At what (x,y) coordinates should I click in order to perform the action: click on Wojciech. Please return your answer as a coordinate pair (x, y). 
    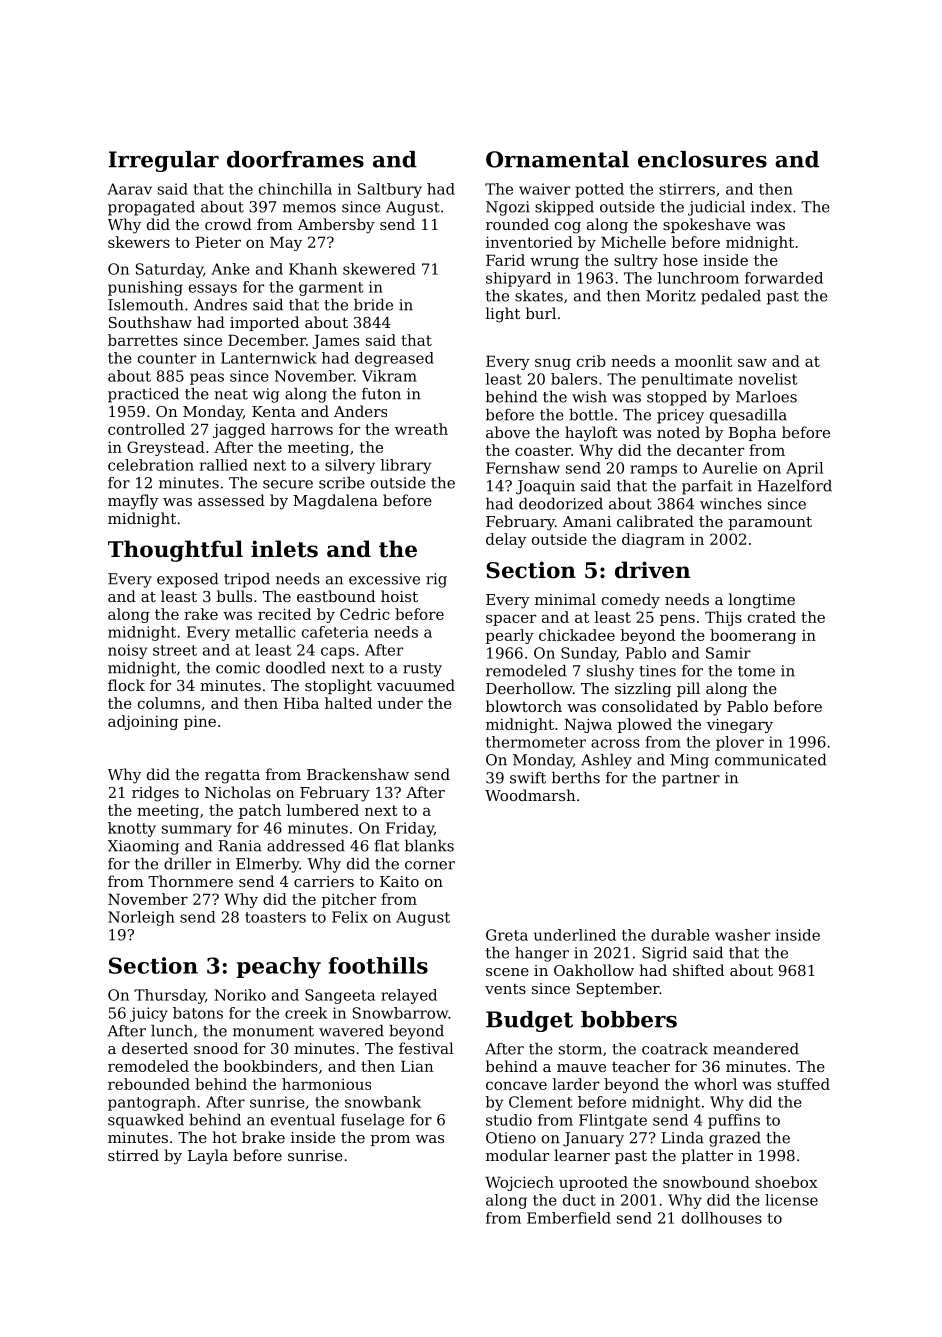
    Looking at the image, I should click on (519, 1183).
